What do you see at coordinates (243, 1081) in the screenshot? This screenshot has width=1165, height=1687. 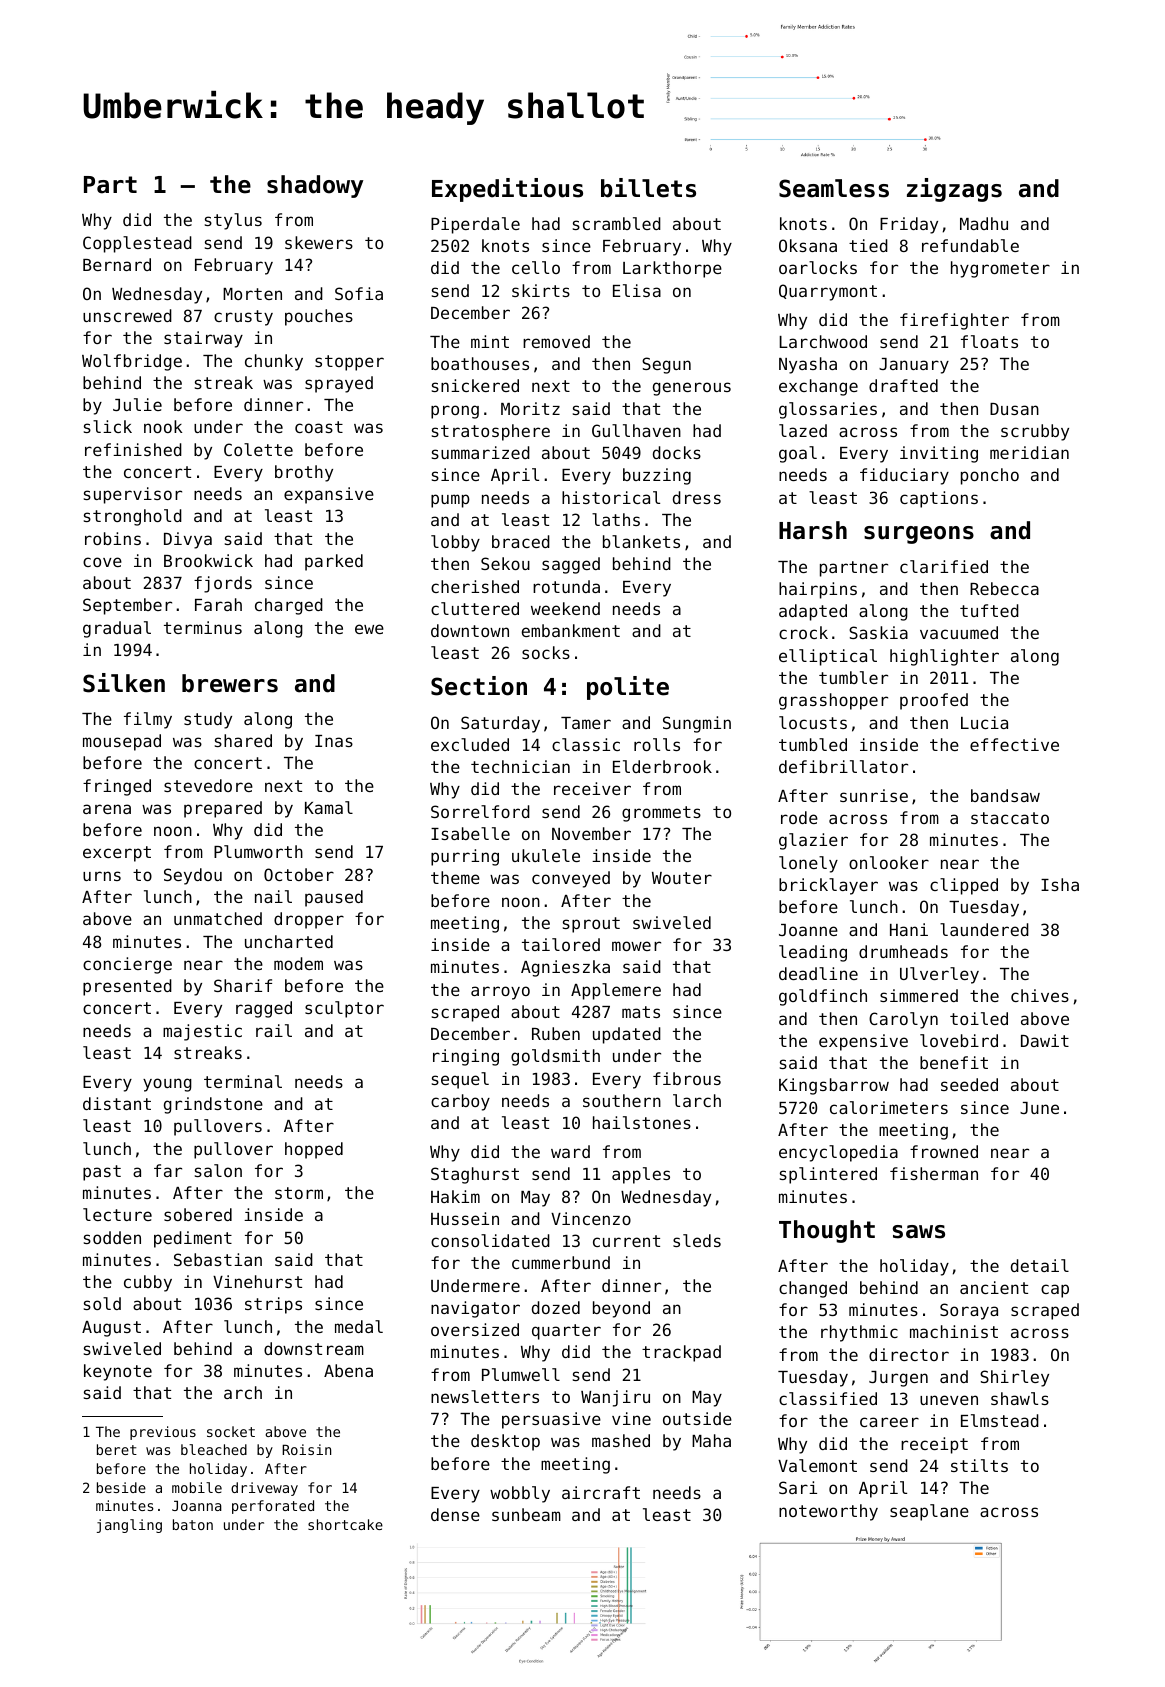 I see `terminal` at bounding box center [243, 1081].
